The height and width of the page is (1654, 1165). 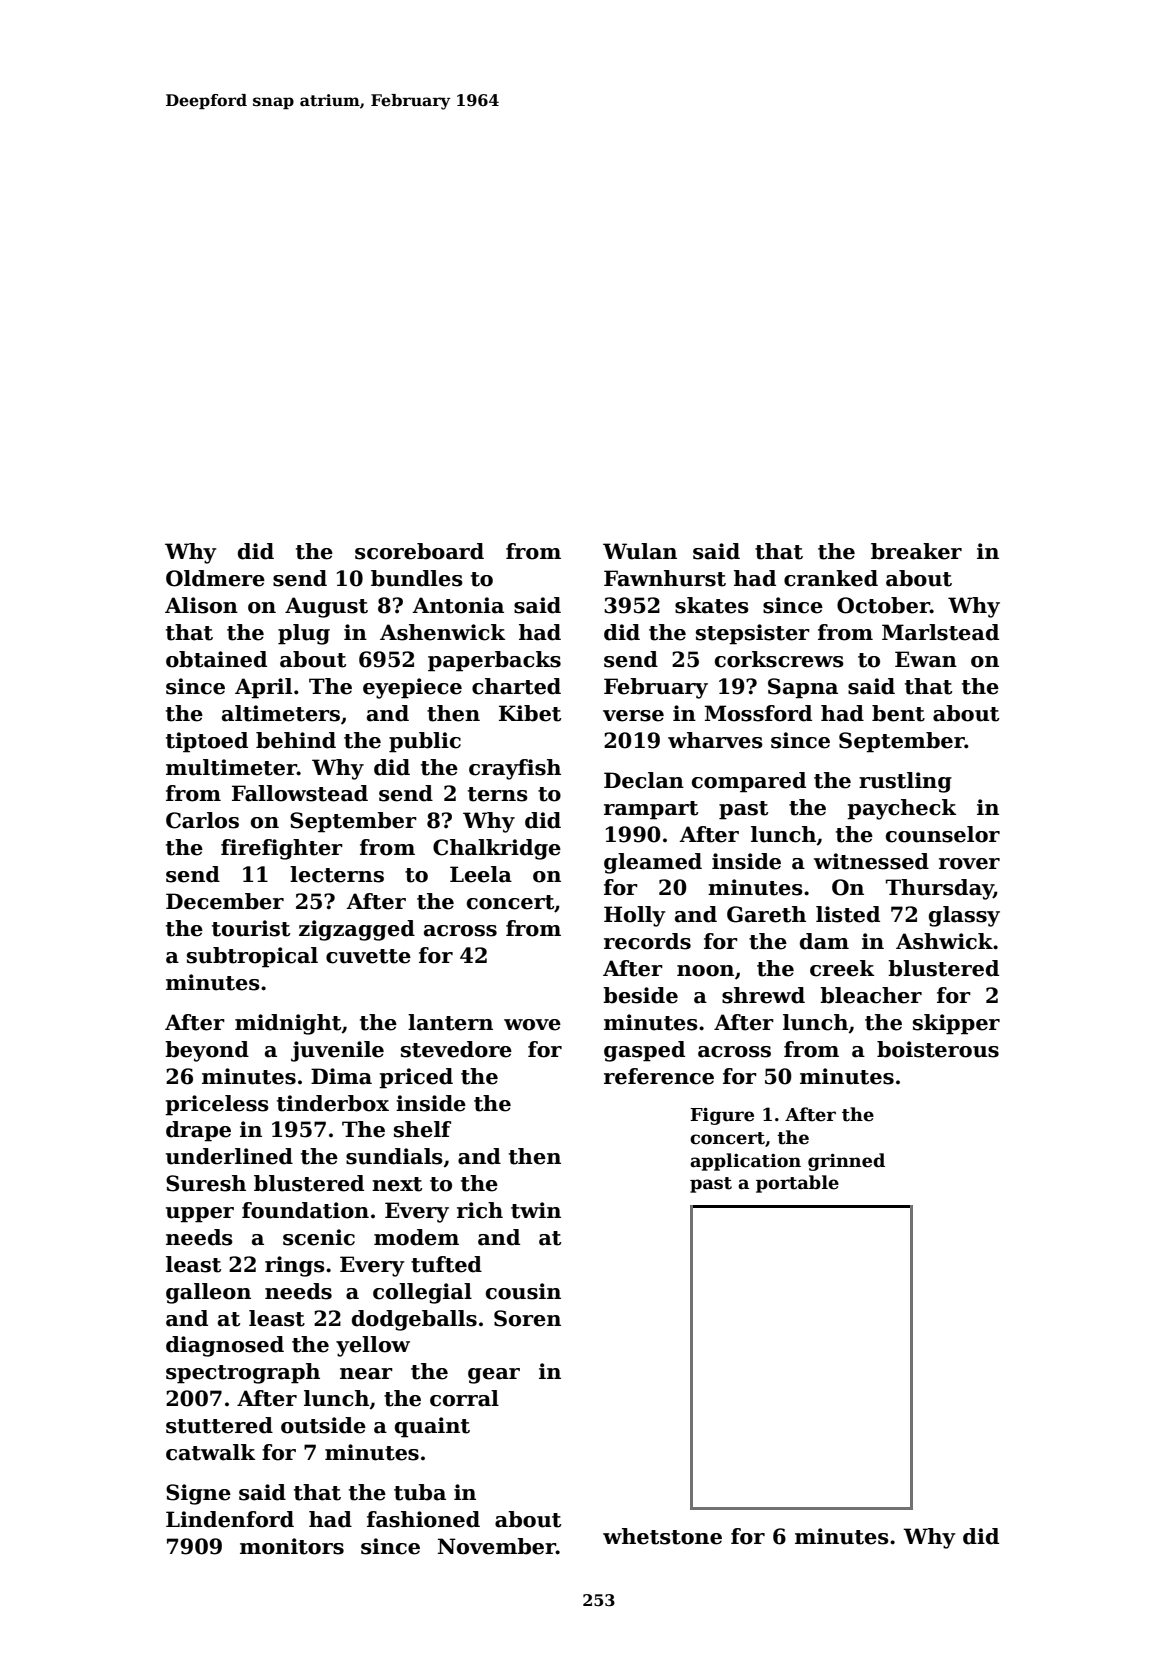 I want to click on shelf, so click(x=422, y=1129).
